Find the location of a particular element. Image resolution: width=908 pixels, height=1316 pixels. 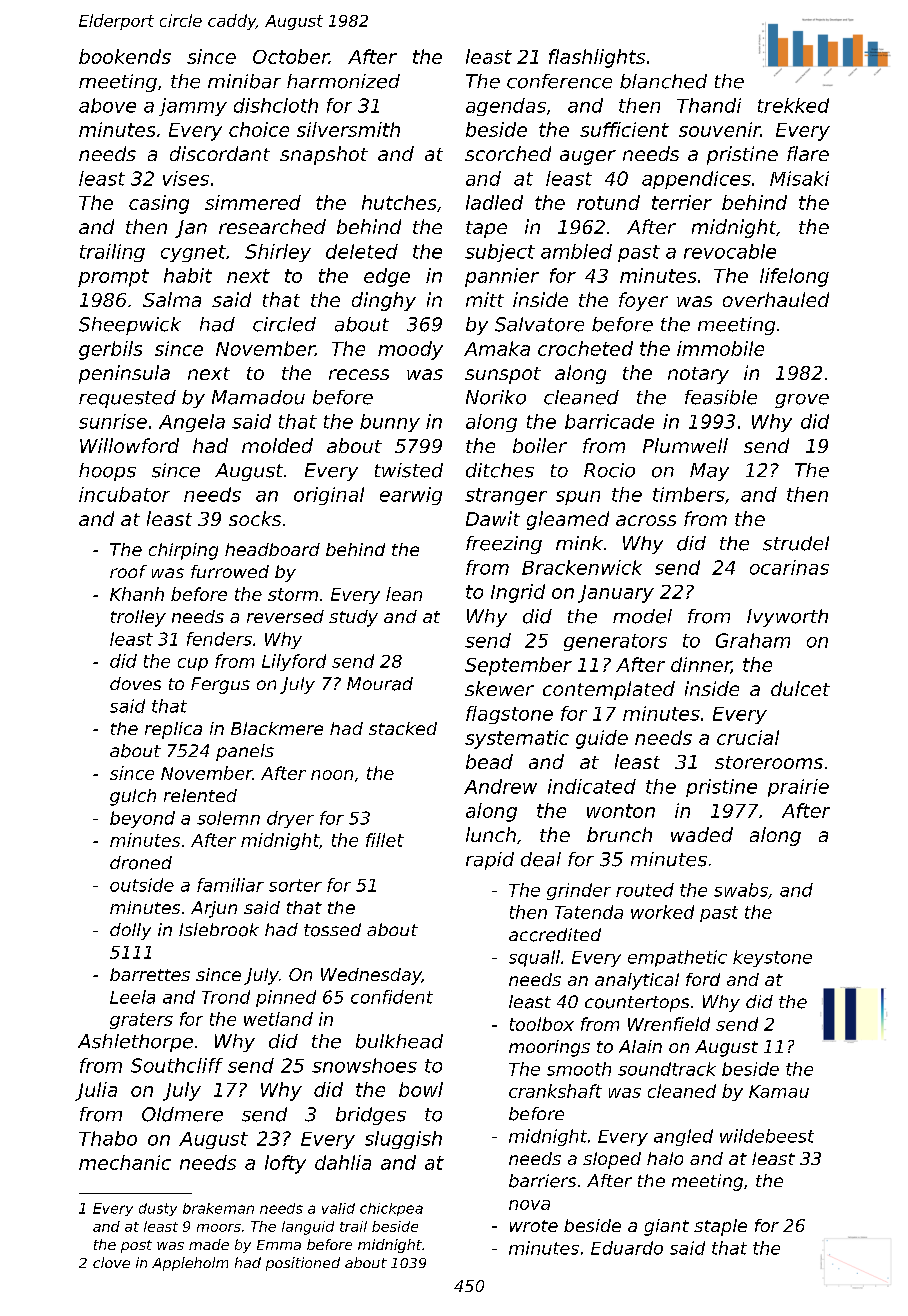

doves is located at coordinates (135, 683).
